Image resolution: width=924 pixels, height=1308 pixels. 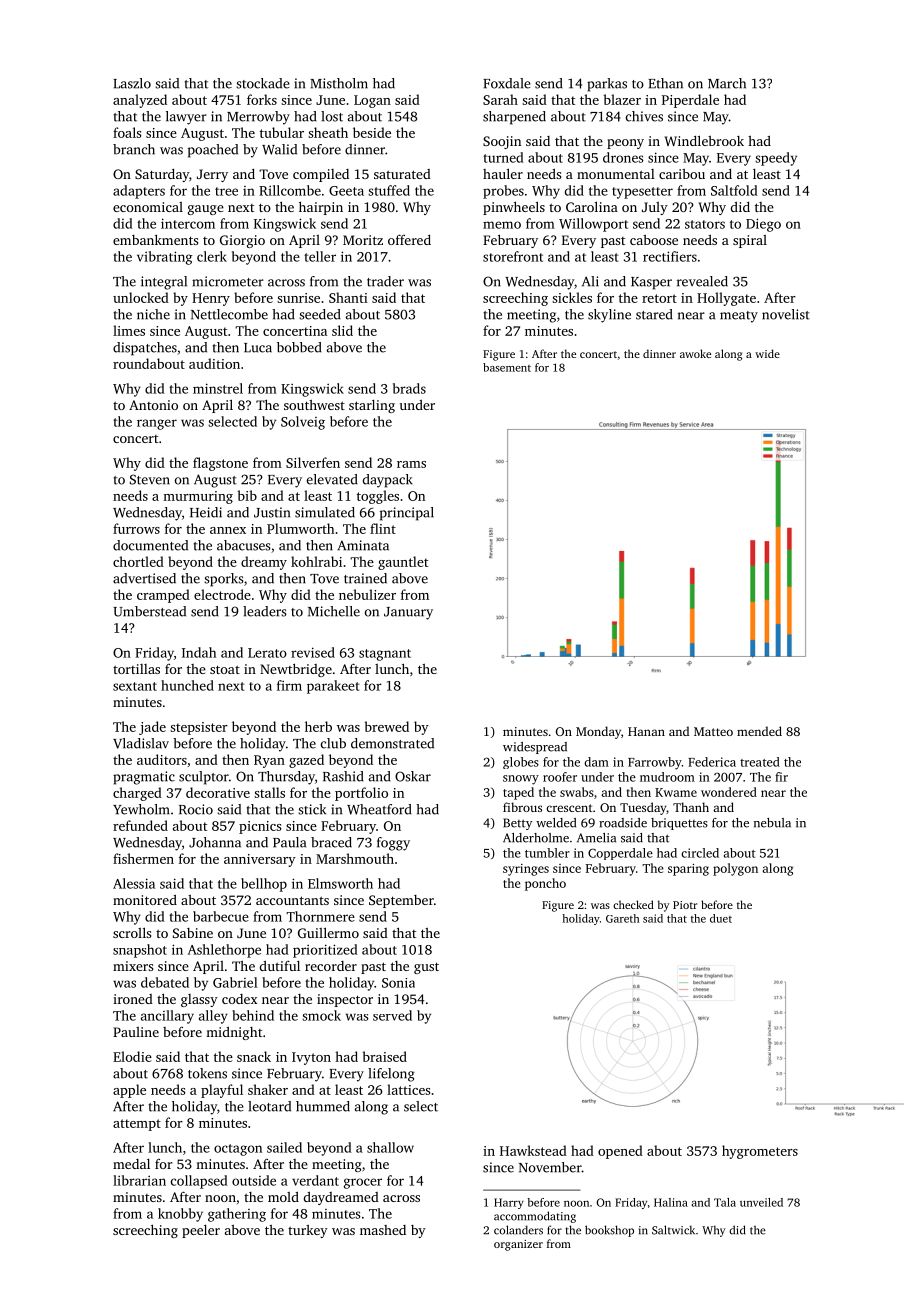 What do you see at coordinates (290, 190) in the image?
I see `Rillcombe` at bounding box center [290, 190].
